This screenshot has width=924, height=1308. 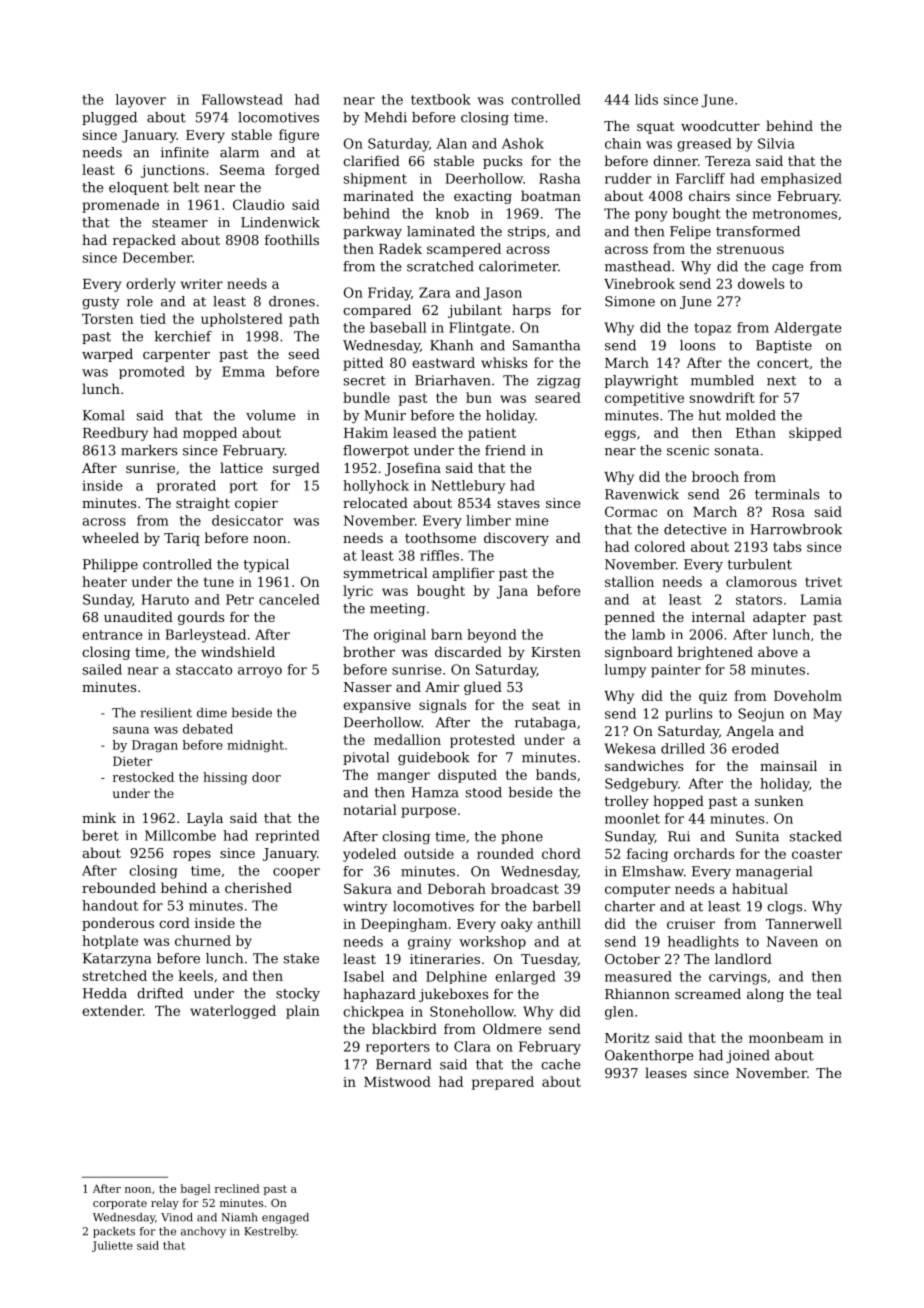 What do you see at coordinates (115, 975) in the screenshot?
I see `stretched` at bounding box center [115, 975].
